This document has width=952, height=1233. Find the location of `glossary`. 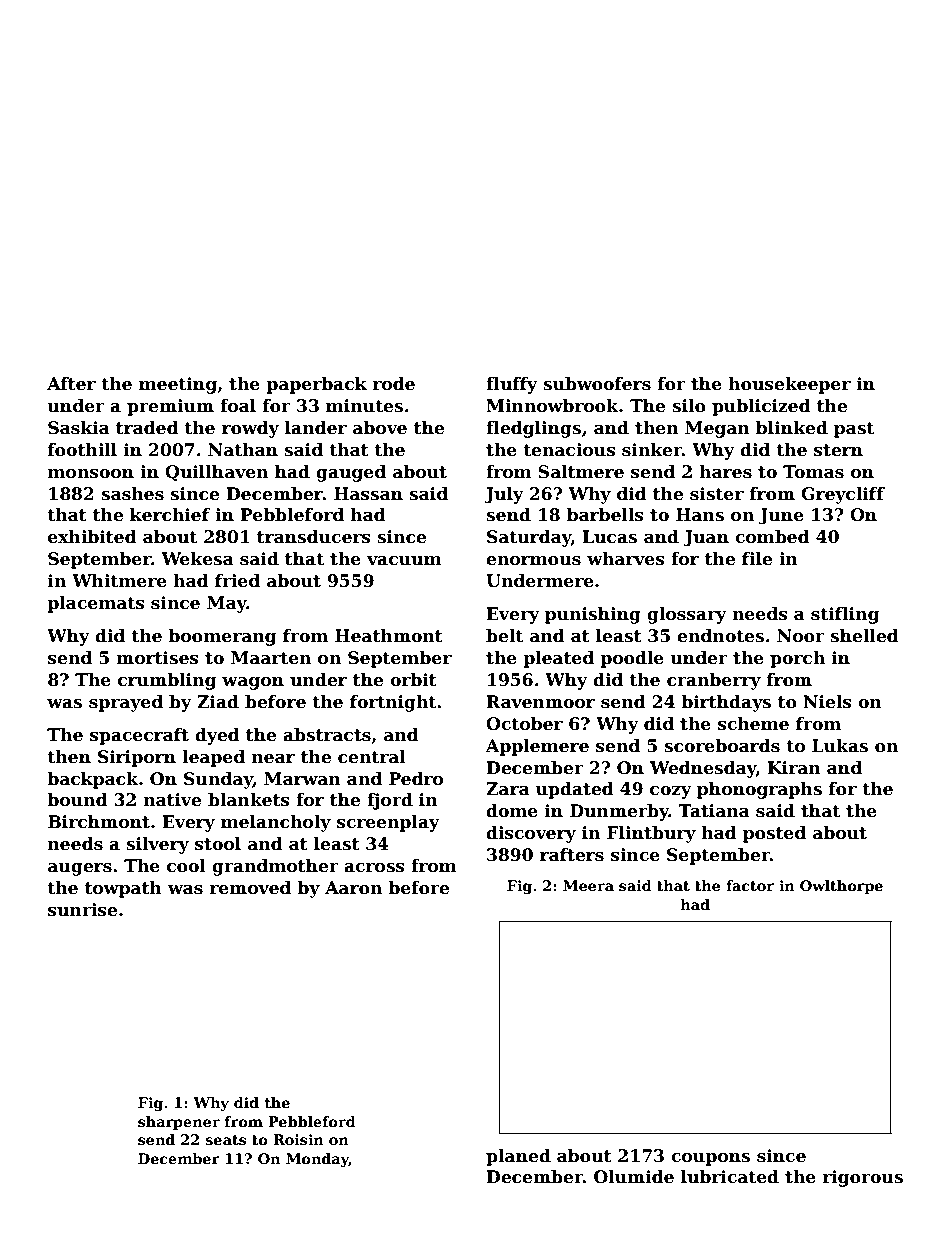

glossary is located at coordinates (687, 615).
